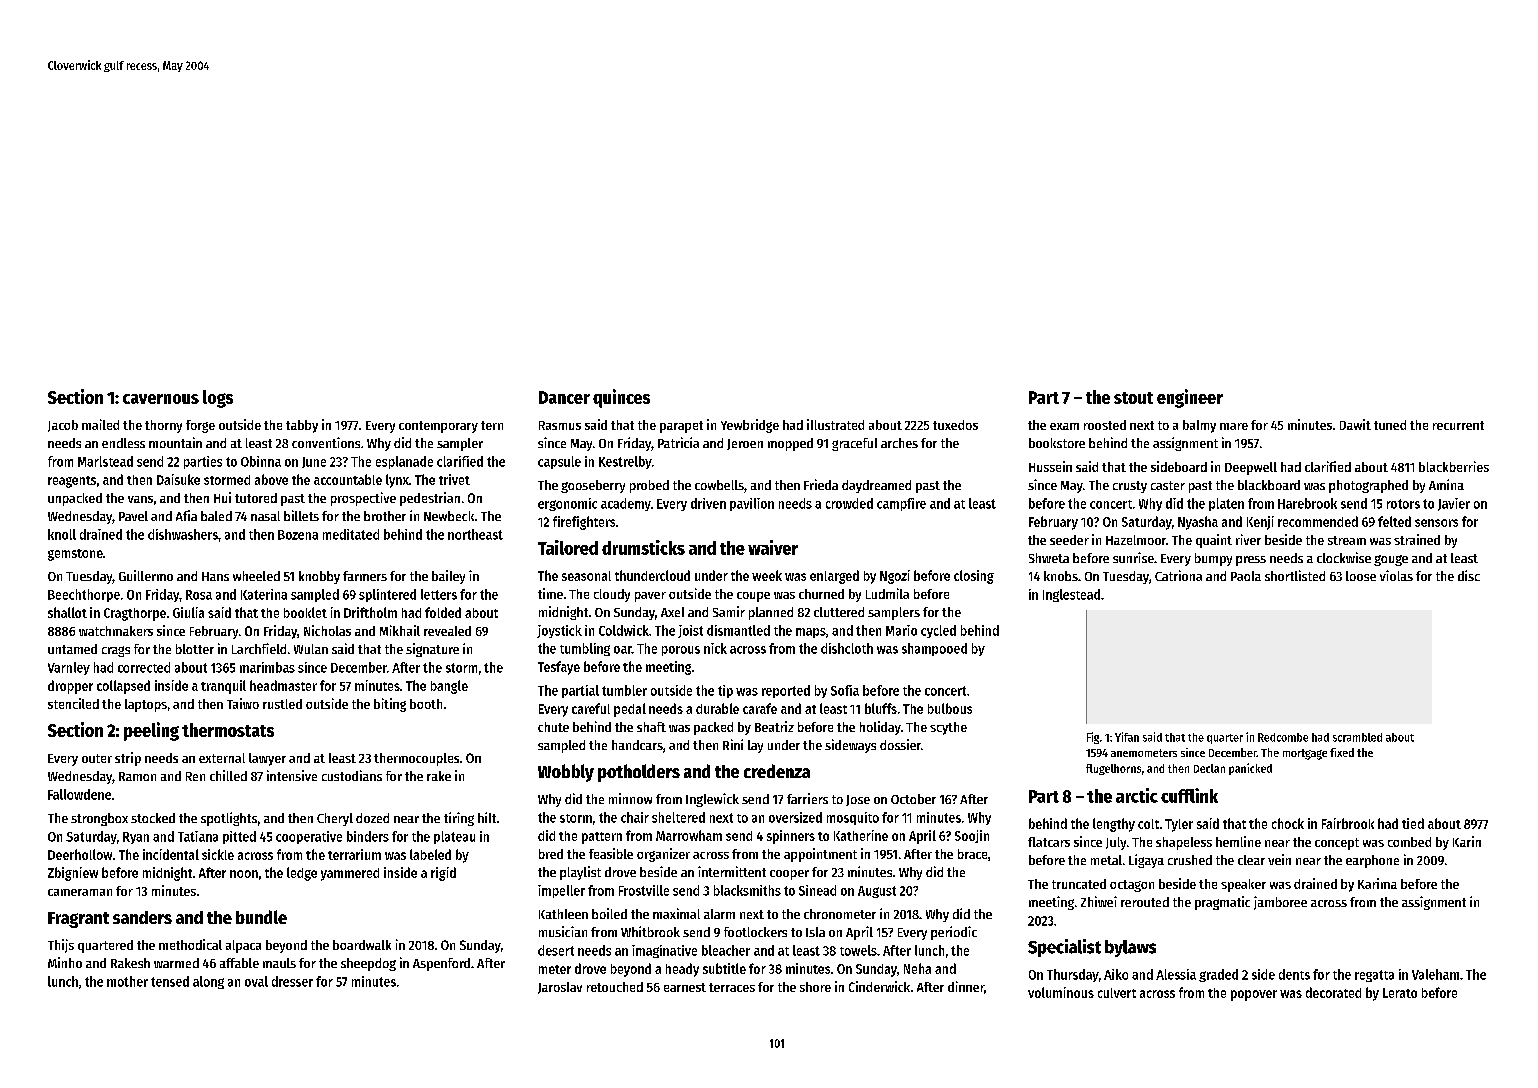 This screenshot has width=1538, height=1088. I want to click on seasonal, so click(586, 576).
